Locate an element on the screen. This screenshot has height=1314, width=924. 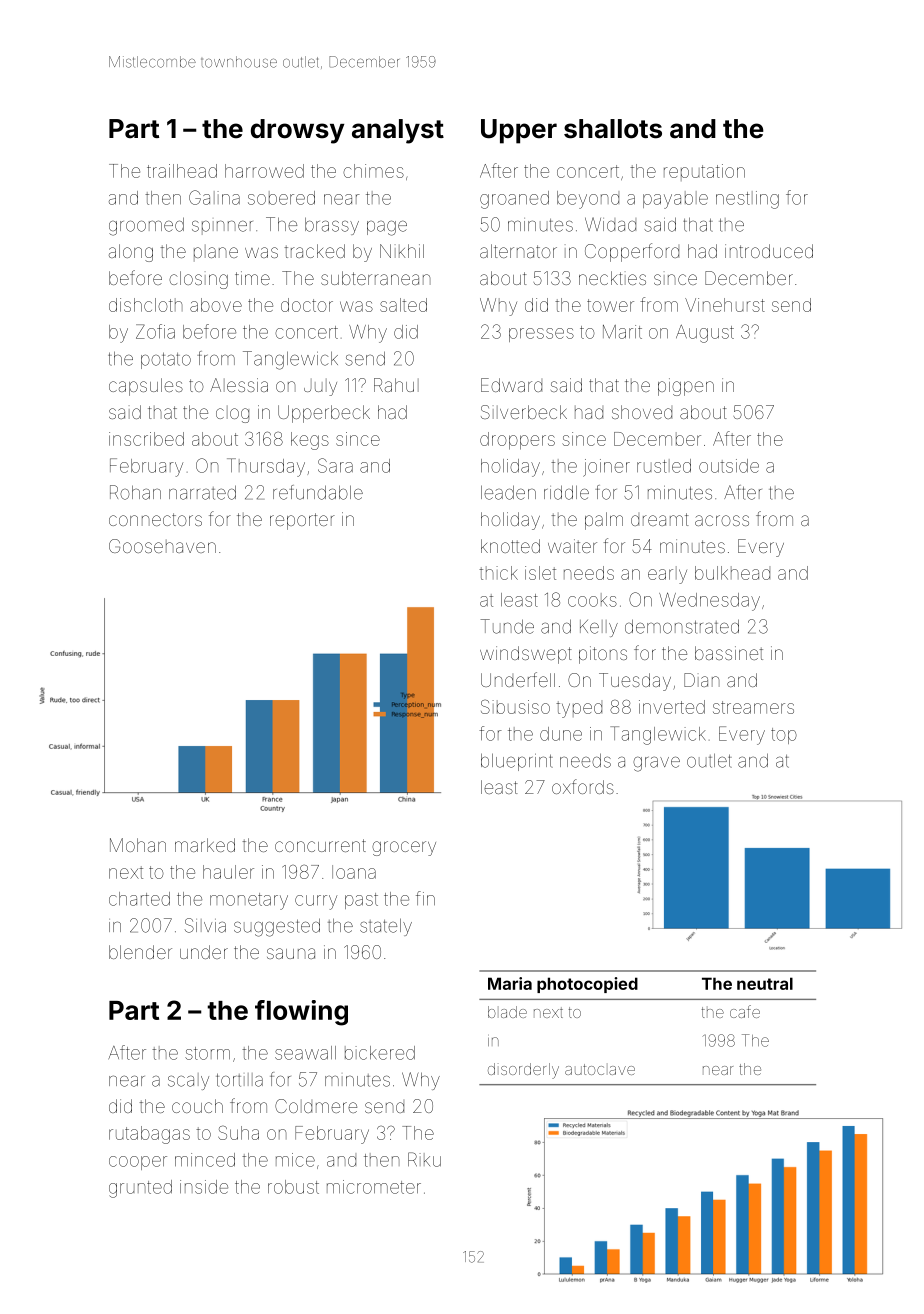
pigpen is located at coordinates (686, 387).
